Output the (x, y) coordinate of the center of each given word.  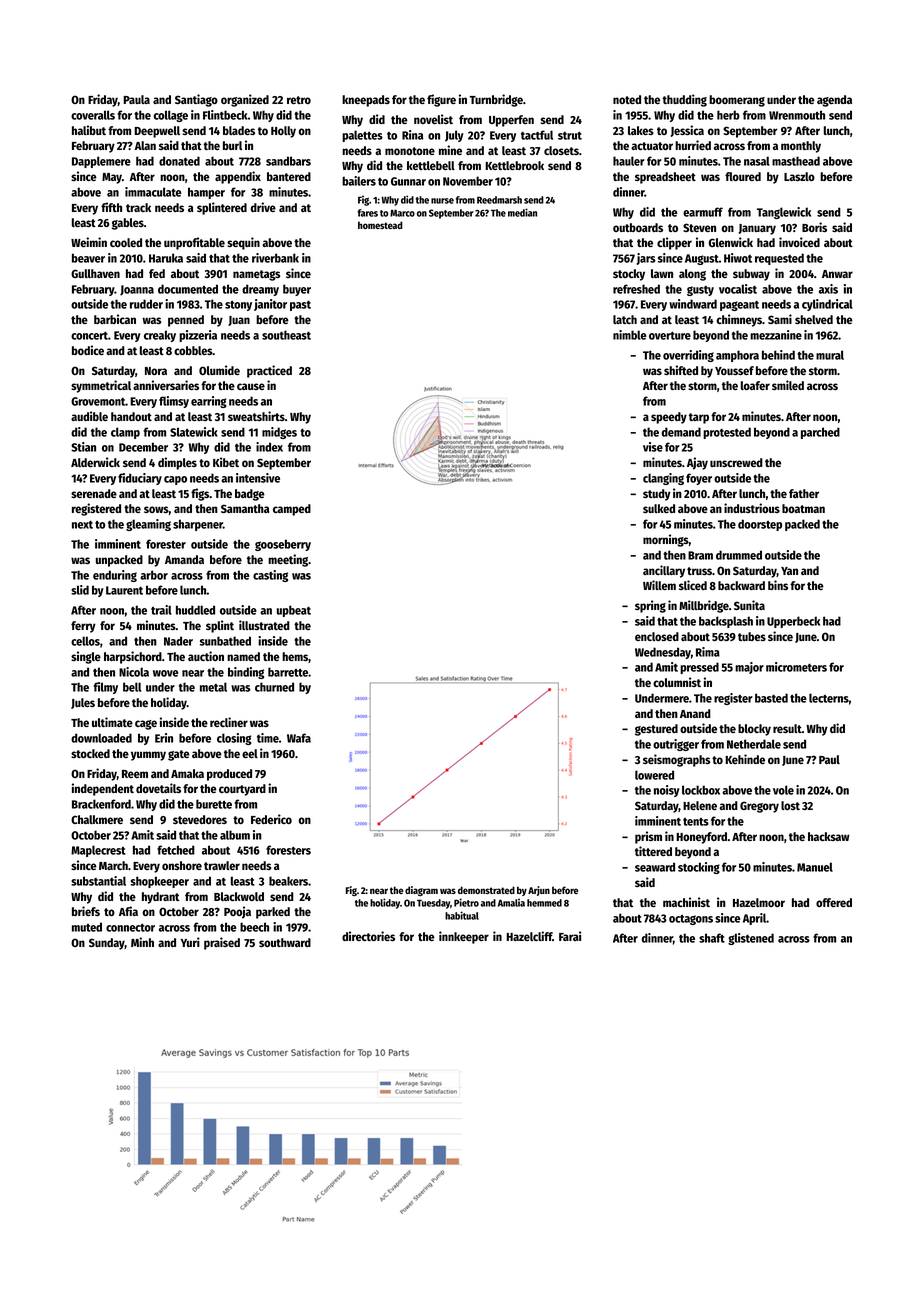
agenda (834, 101)
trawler (222, 865)
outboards (638, 227)
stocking (699, 868)
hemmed (544, 903)
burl (232, 145)
